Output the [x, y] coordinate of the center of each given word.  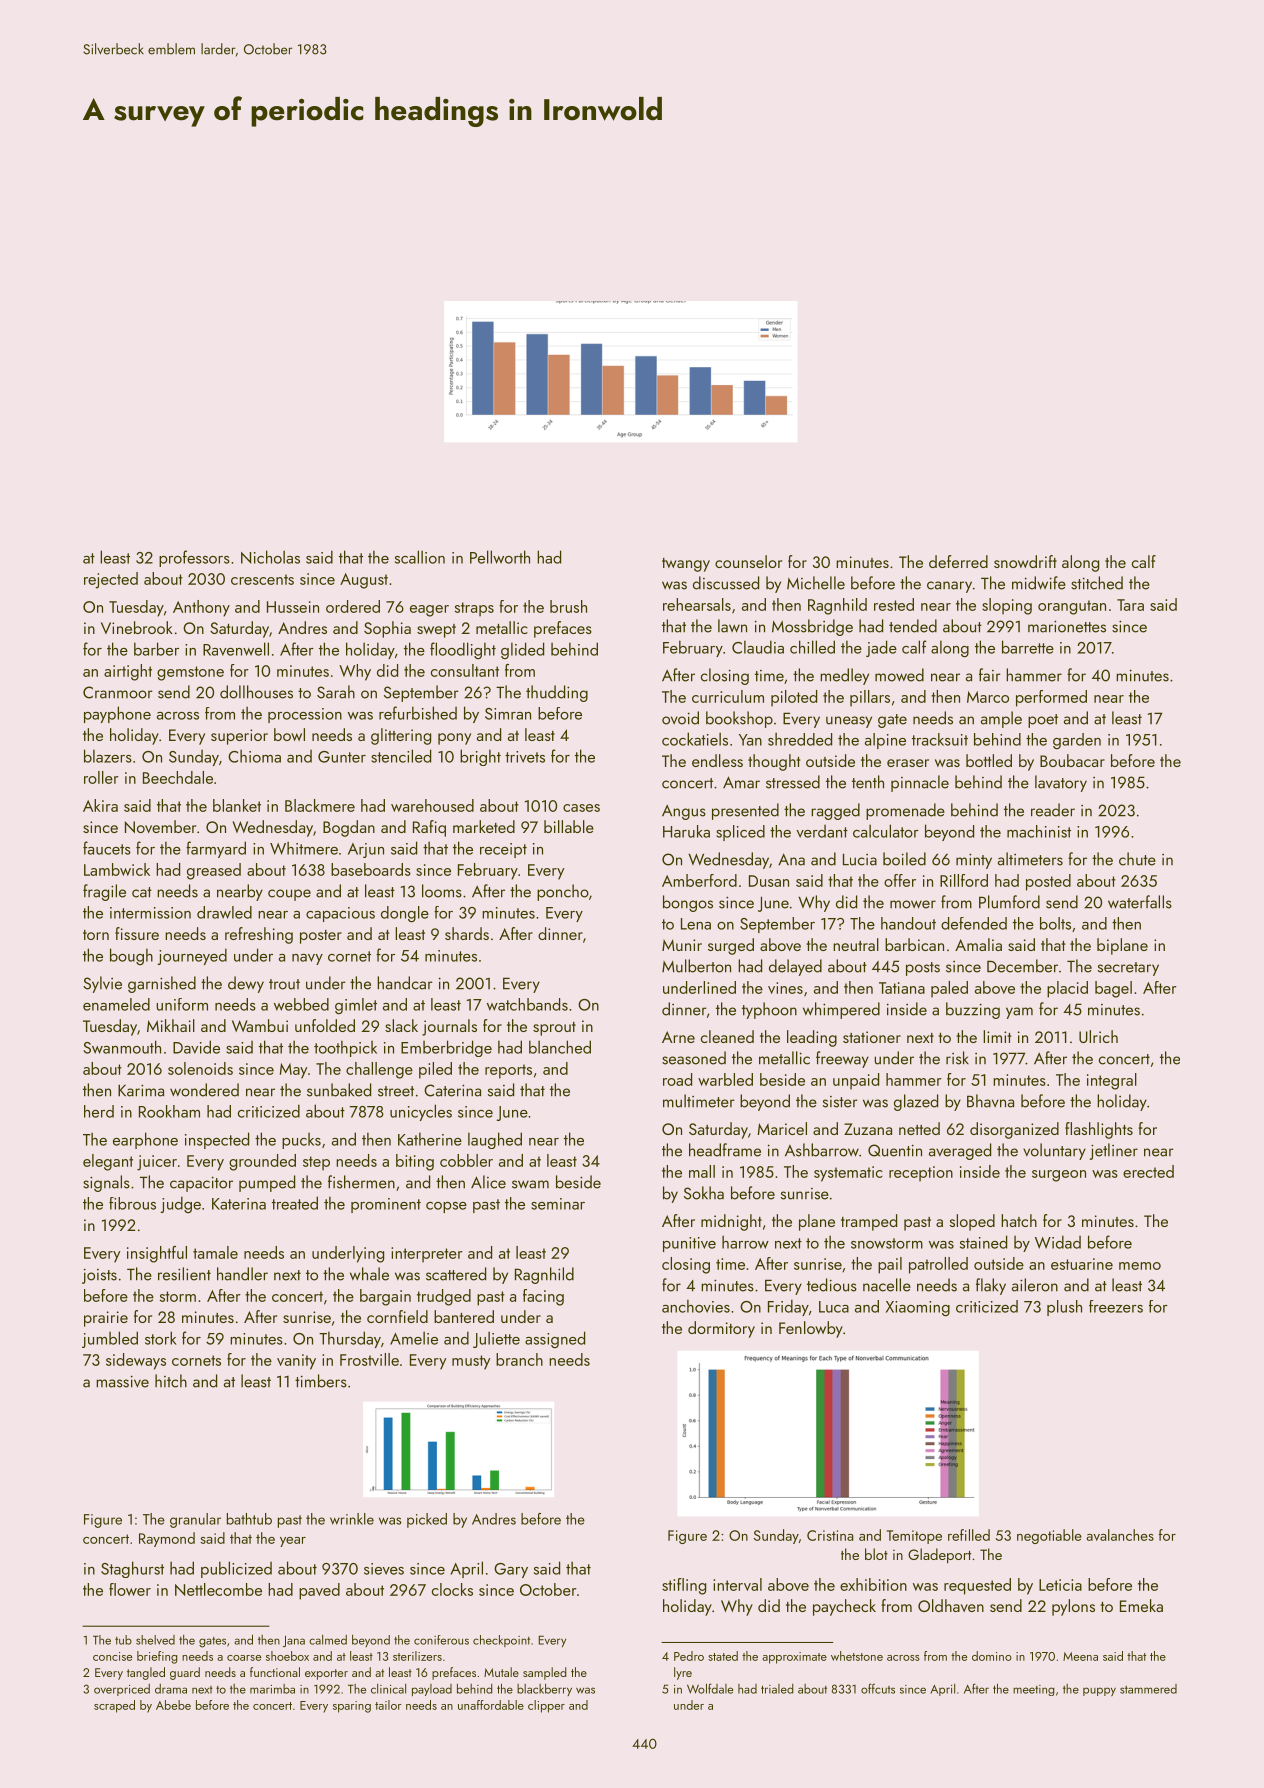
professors [194, 558]
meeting [1034, 1690]
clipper [546, 1706]
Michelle [816, 583]
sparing [352, 1707]
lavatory [1061, 783]
